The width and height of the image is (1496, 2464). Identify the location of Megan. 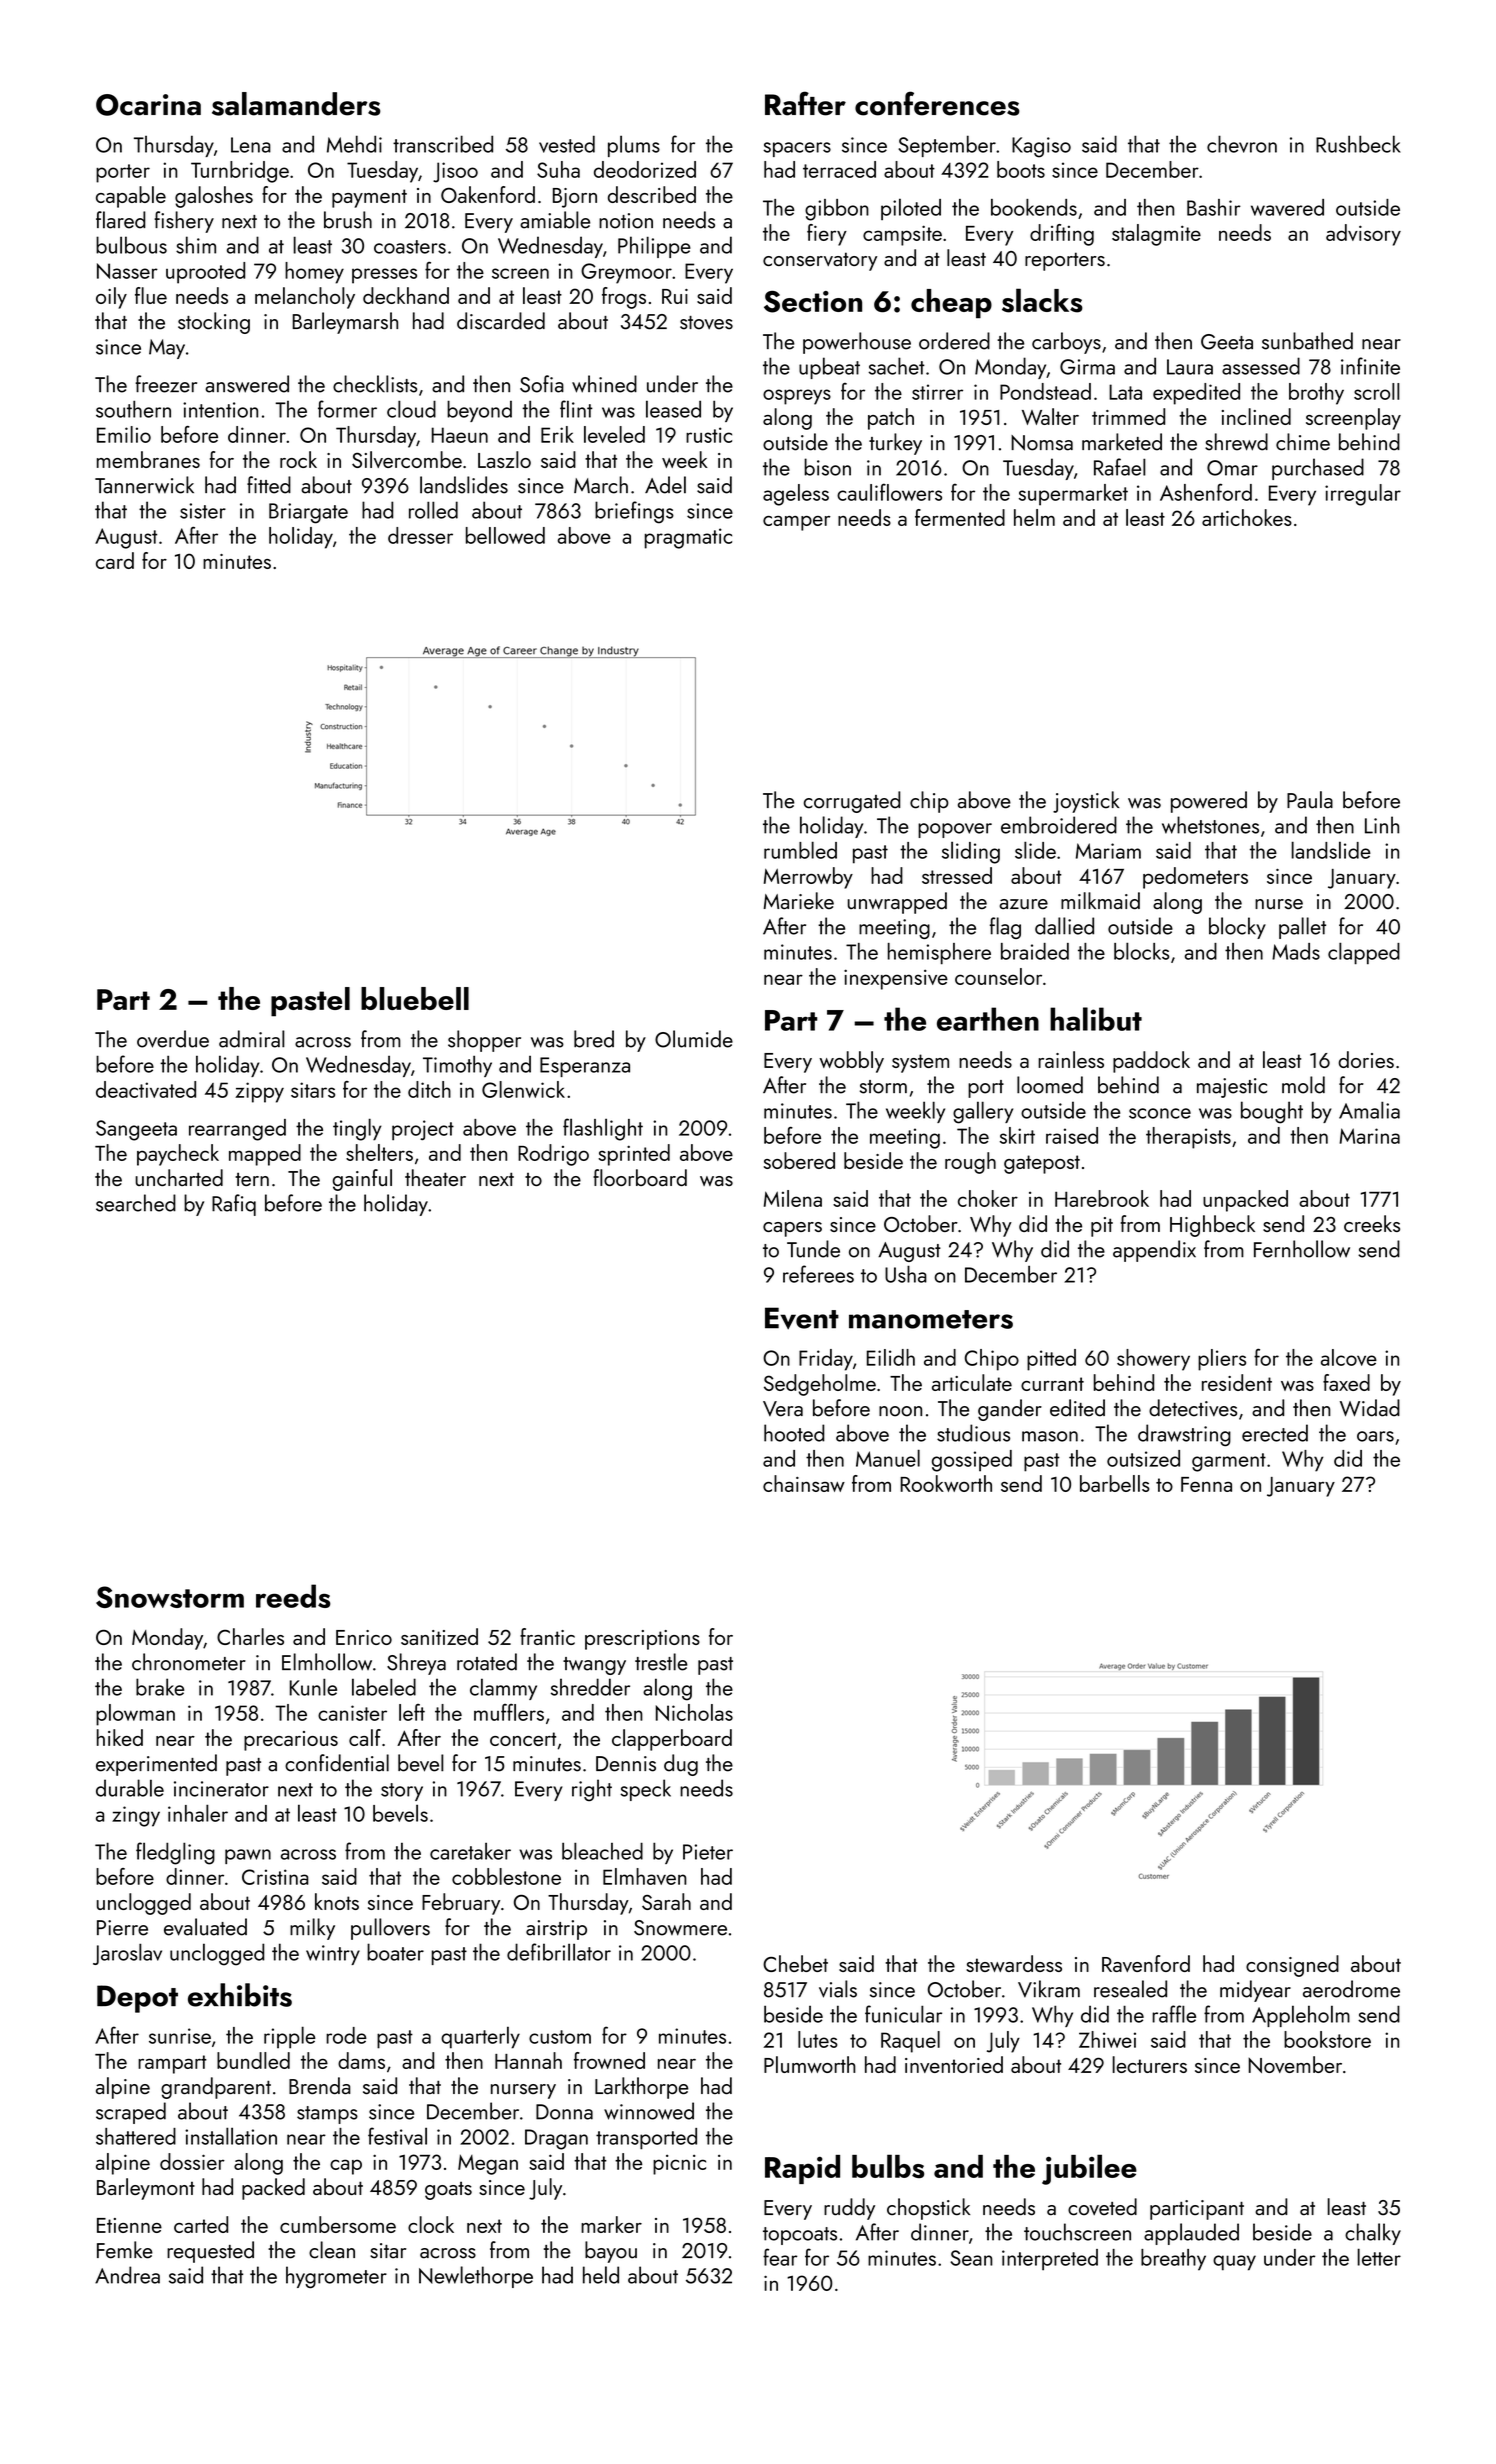
(488, 2164).
